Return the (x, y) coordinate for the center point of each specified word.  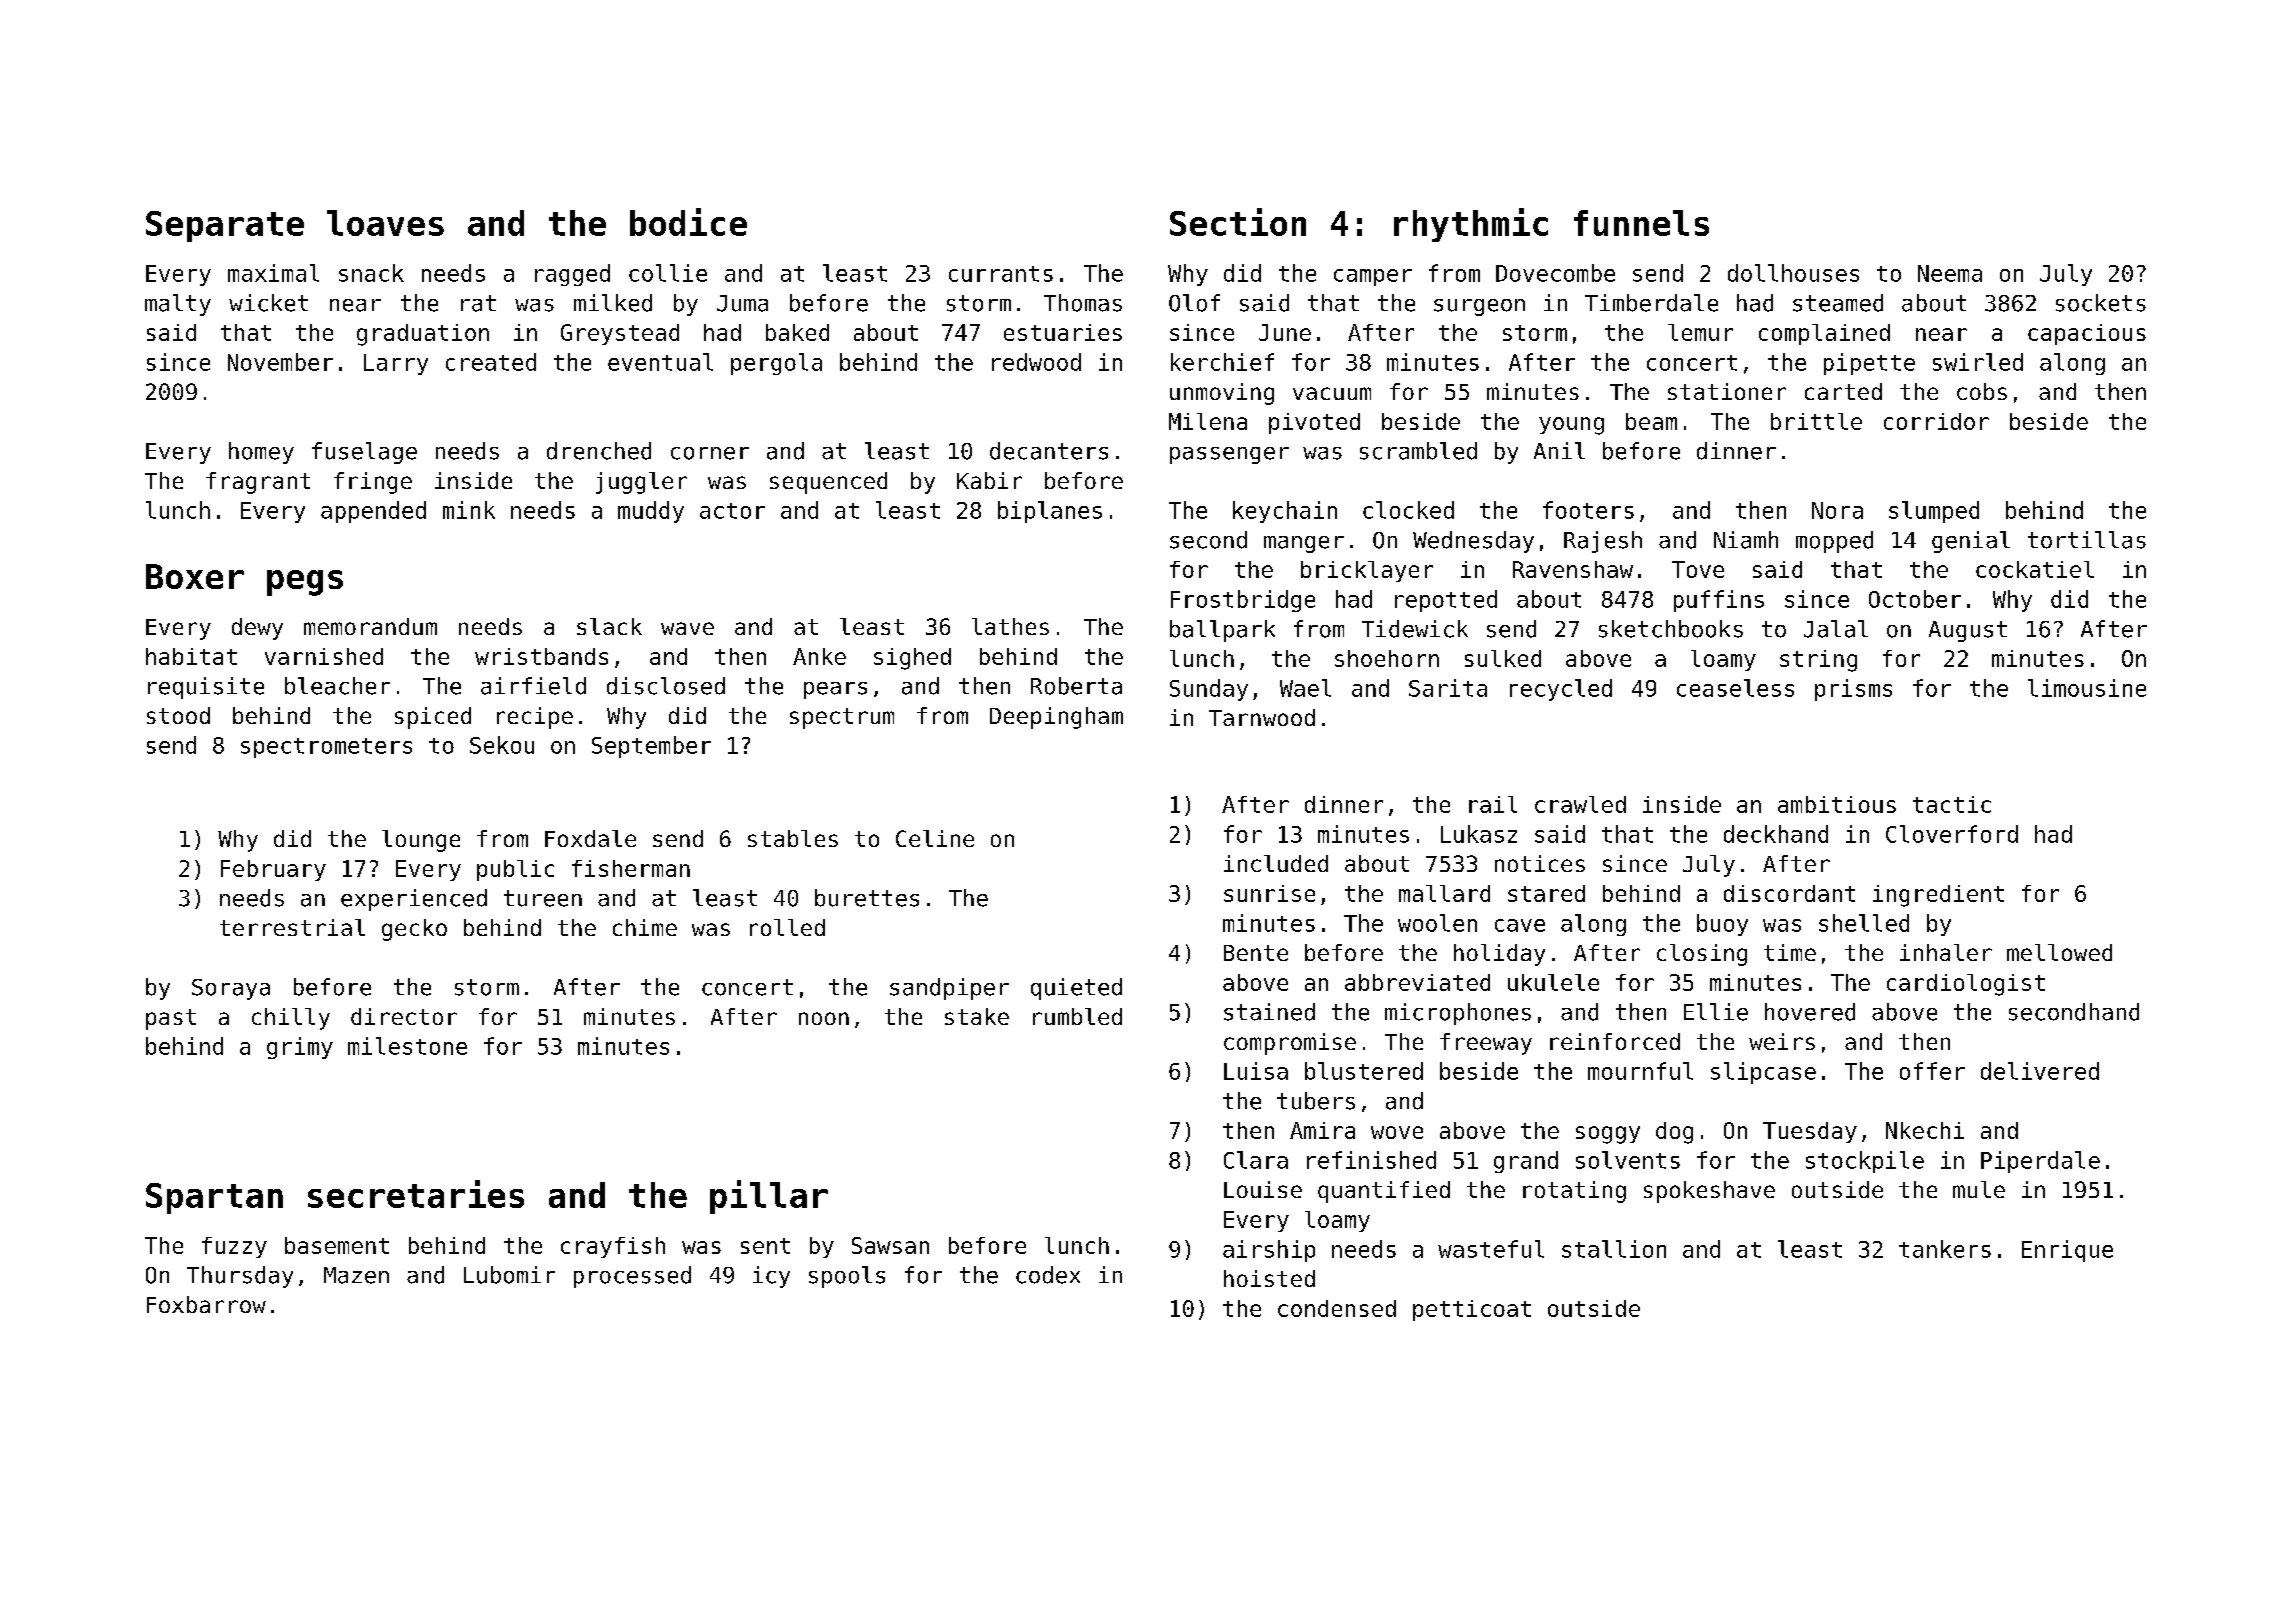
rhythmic (1471, 225)
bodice (688, 222)
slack (609, 626)
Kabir (989, 480)
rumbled (1077, 1016)
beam (1651, 421)
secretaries (416, 1194)
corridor (1936, 421)
